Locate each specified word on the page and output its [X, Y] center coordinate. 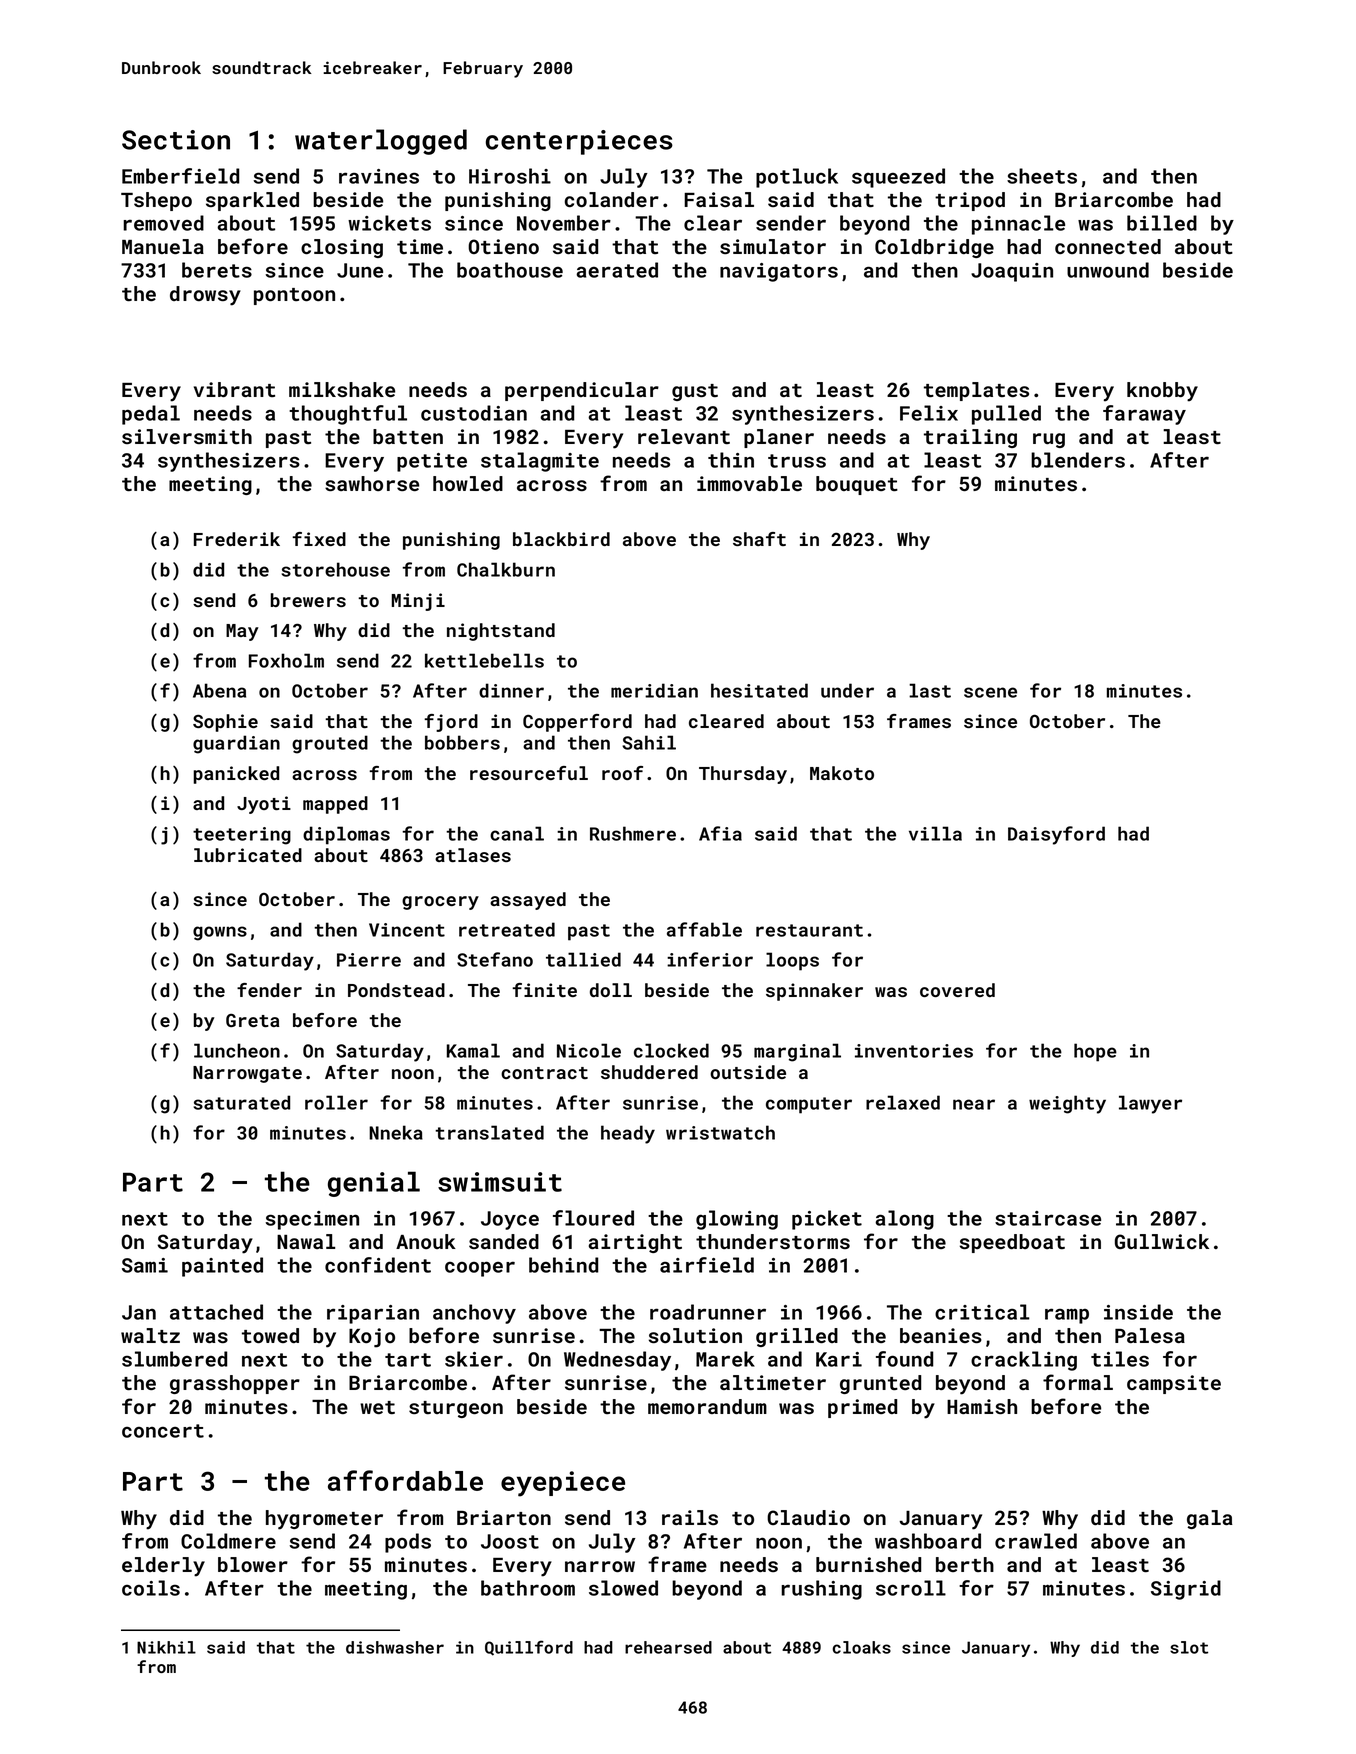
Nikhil [166, 1647]
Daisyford [1056, 835]
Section [176, 140]
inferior [710, 959]
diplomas [346, 835]
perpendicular [582, 391]
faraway [1144, 415]
